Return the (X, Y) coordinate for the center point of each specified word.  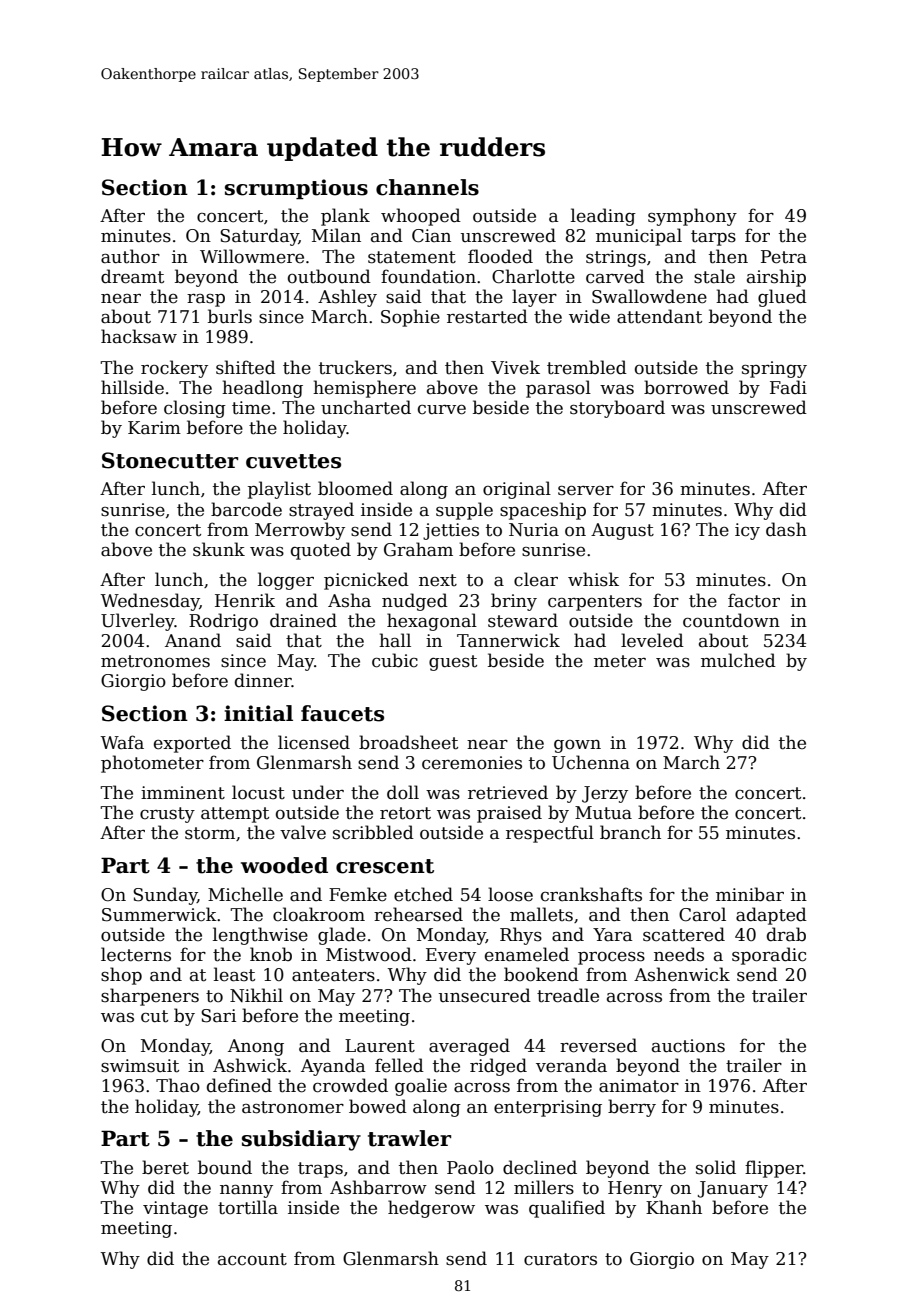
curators (560, 1259)
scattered (684, 934)
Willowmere (252, 256)
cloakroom (319, 914)
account (252, 1259)
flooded (500, 256)
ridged (498, 1067)
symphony (692, 217)
